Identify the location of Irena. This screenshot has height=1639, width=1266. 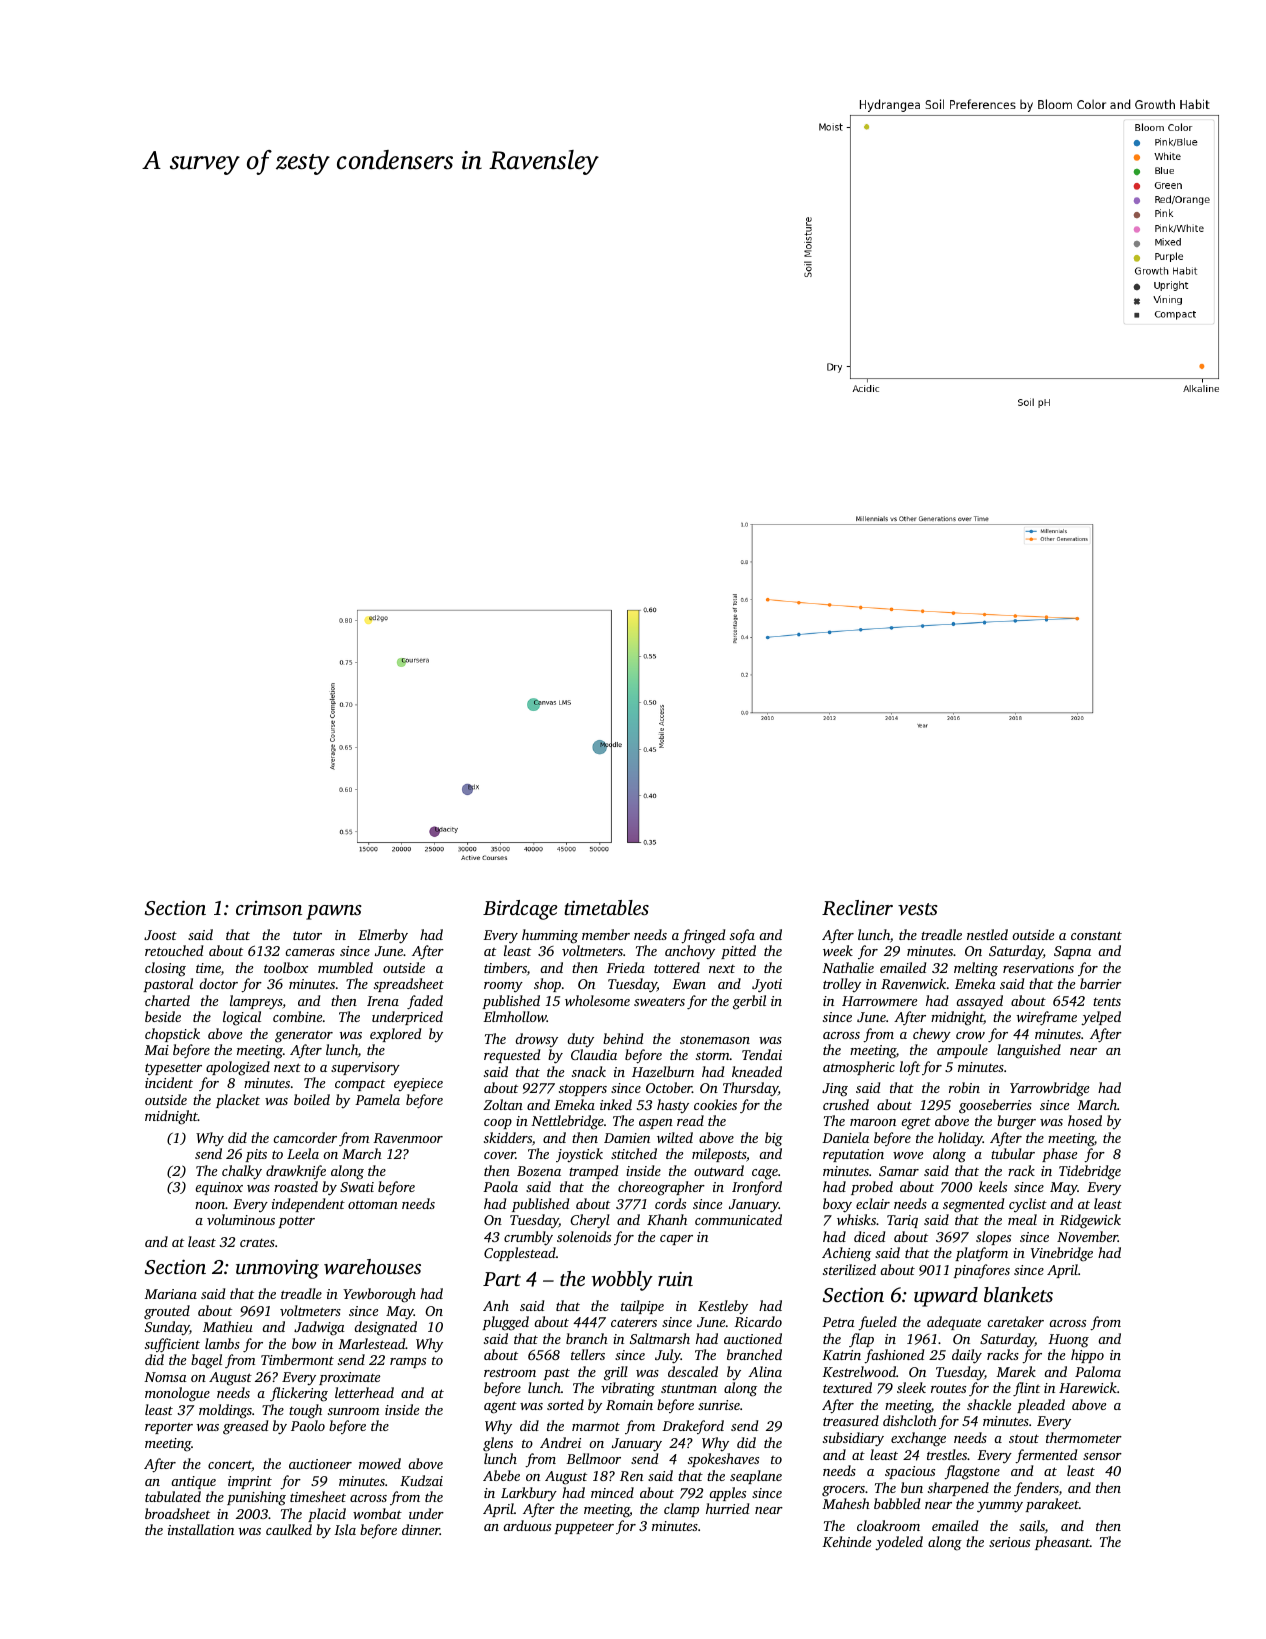
(383, 1001).
